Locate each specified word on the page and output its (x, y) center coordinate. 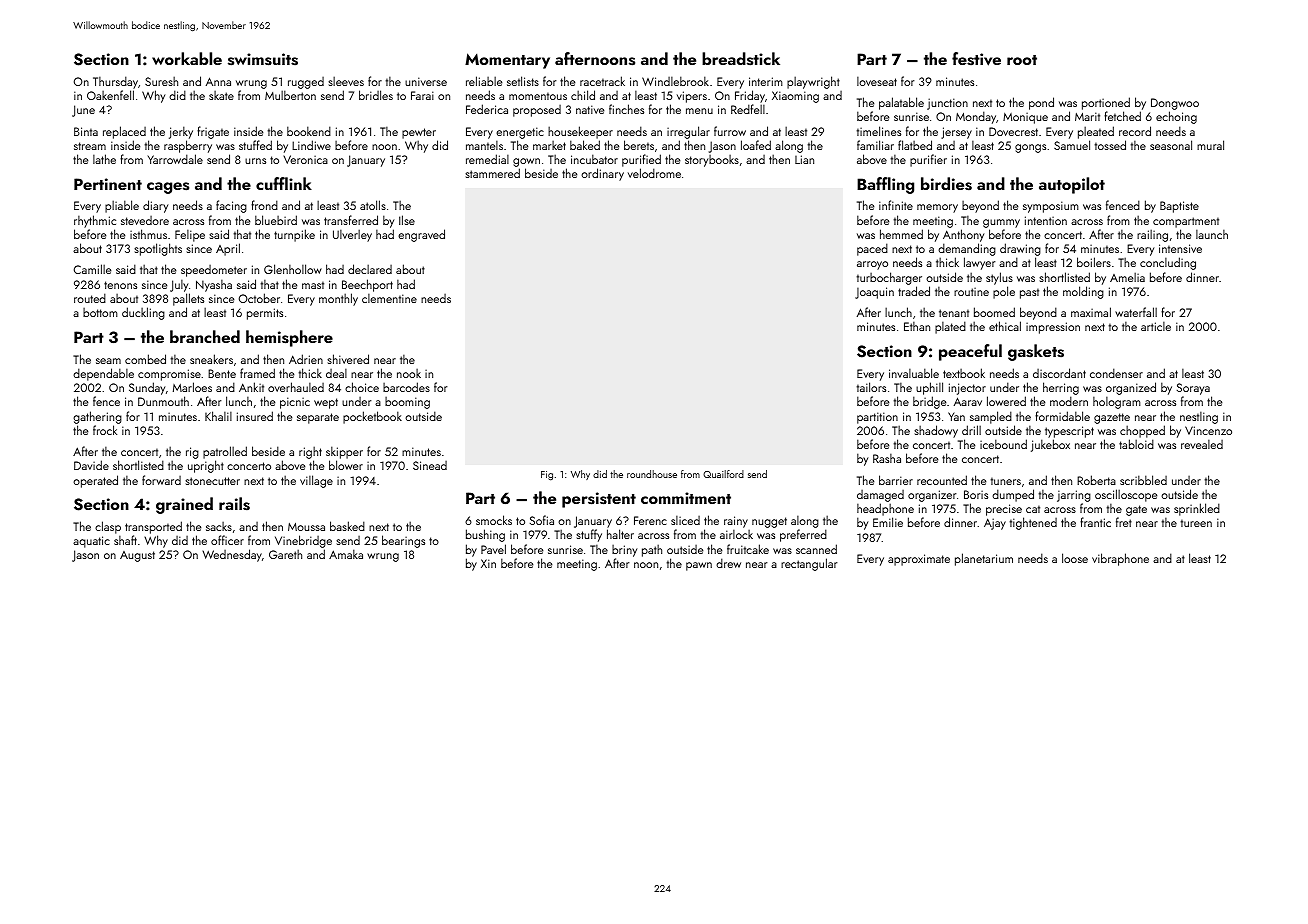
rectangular (809, 564)
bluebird (276, 220)
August (137, 556)
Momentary (507, 61)
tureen (1196, 523)
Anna (218, 81)
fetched (1122, 116)
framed (257, 373)
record (1135, 131)
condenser (1116, 373)
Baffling (885, 185)
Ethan (917, 326)
